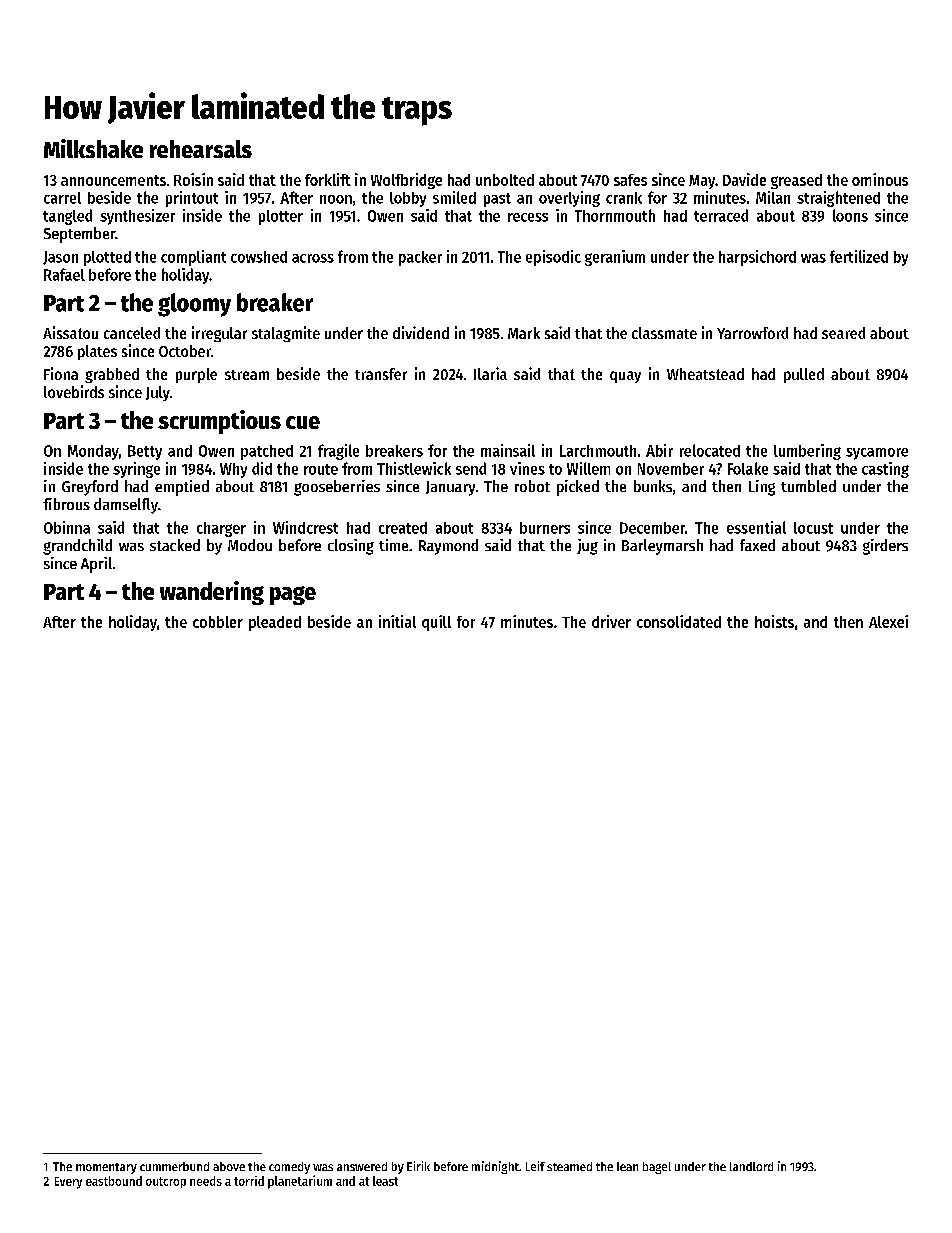  Describe the element at coordinates (206, 1181) in the image. I see `needs` at that location.
